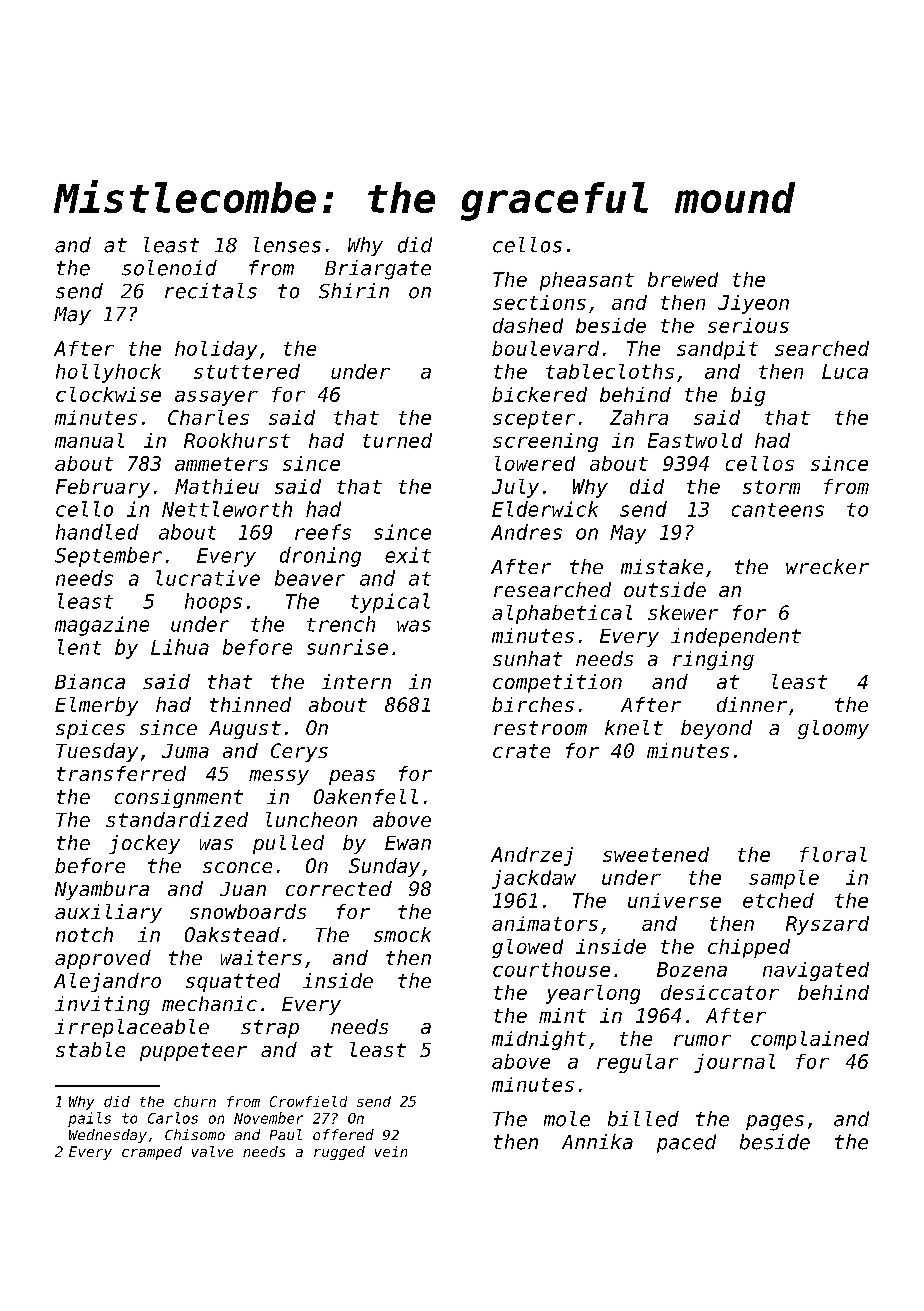 This document has width=924, height=1311. I want to click on valve, so click(212, 1151).
